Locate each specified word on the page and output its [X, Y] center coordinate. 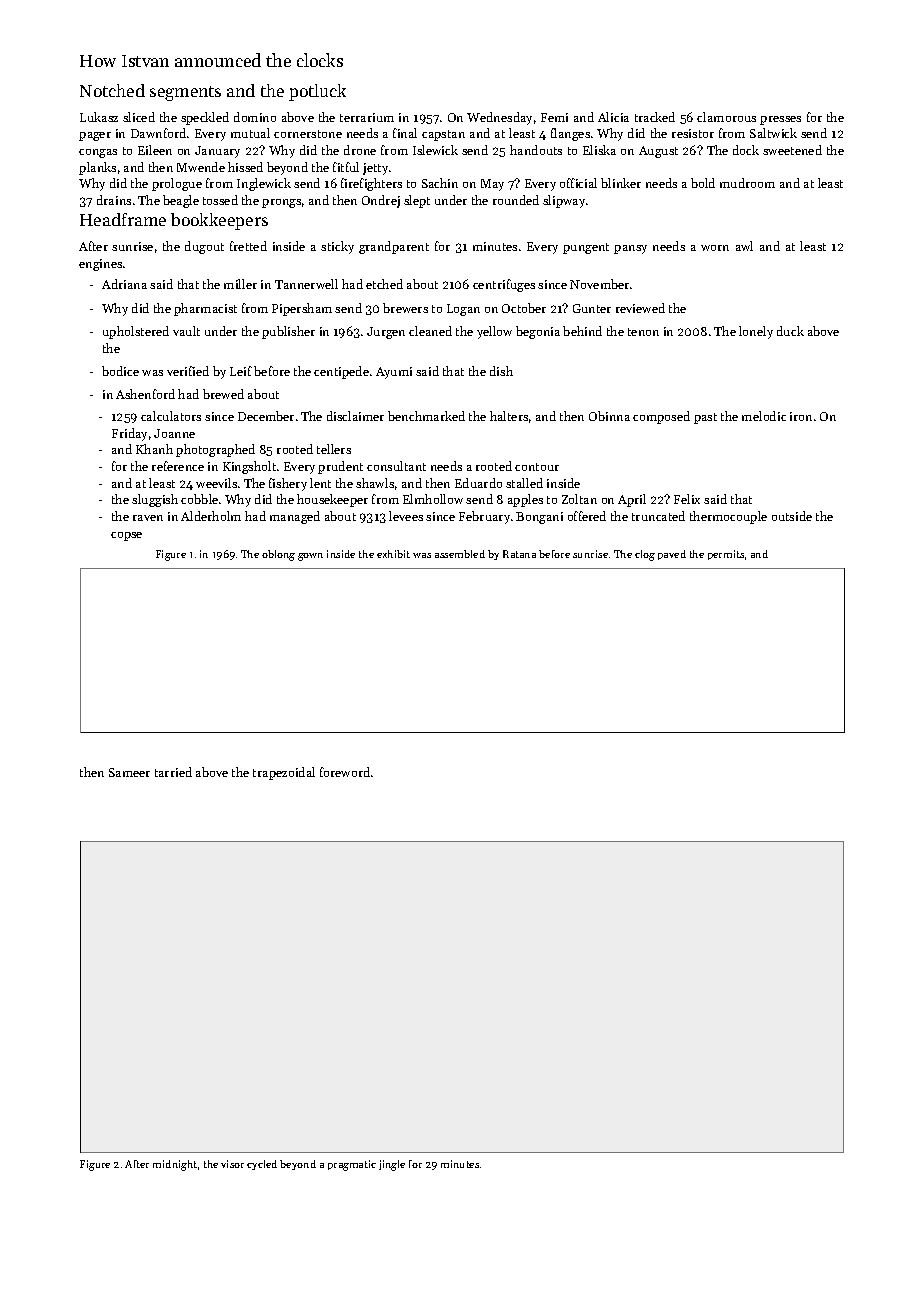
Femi [554, 117]
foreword [345, 772]
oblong [278, 555]
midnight [175, 1165]
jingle [392, 1165]
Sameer [129, 772]
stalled [524, 483]
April [632, 500]
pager [95, 136]
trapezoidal [284, 773]
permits [726, 555]
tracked [655, 117]
